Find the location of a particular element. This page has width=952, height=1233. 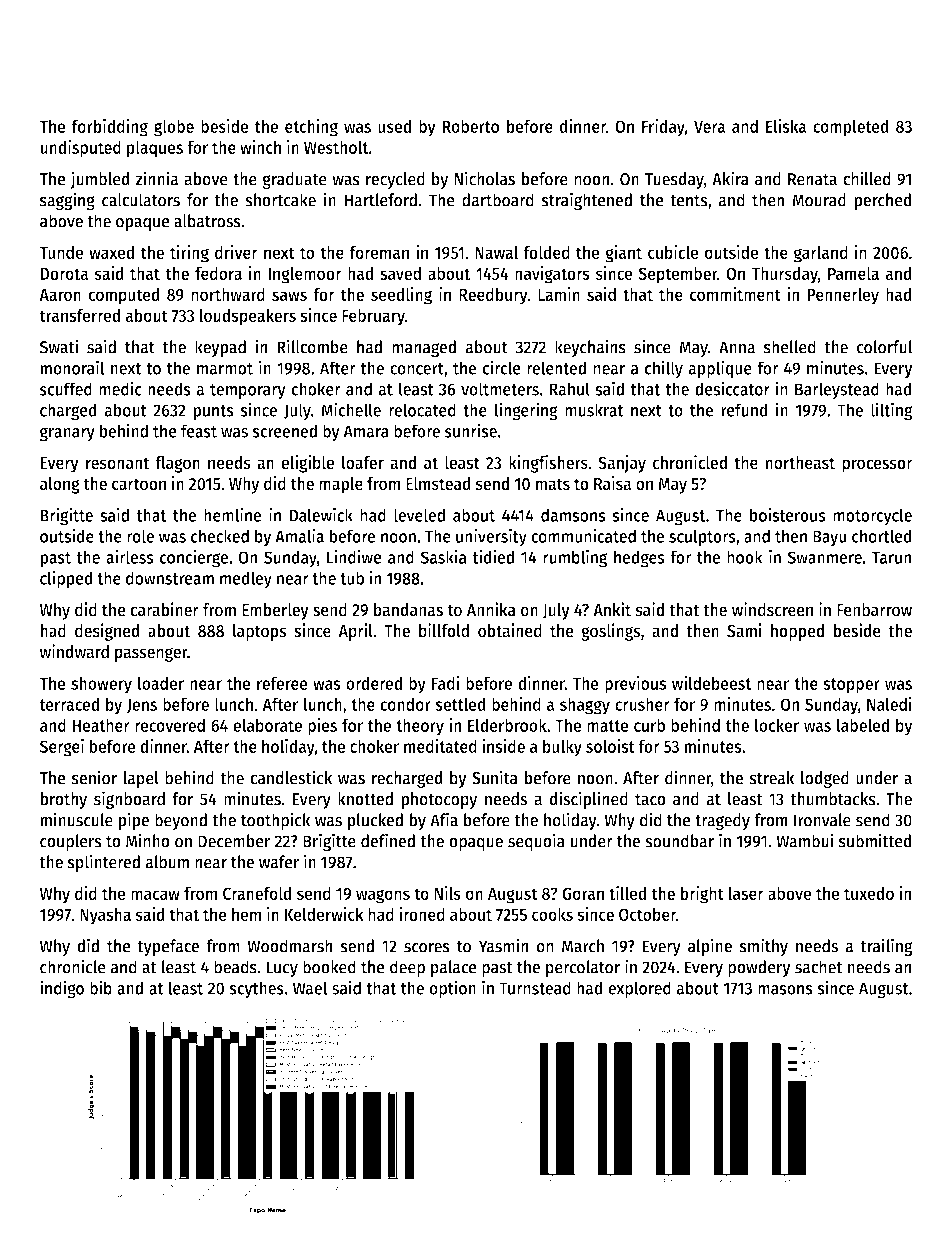

Sami is located at coordinates (744, 630).
